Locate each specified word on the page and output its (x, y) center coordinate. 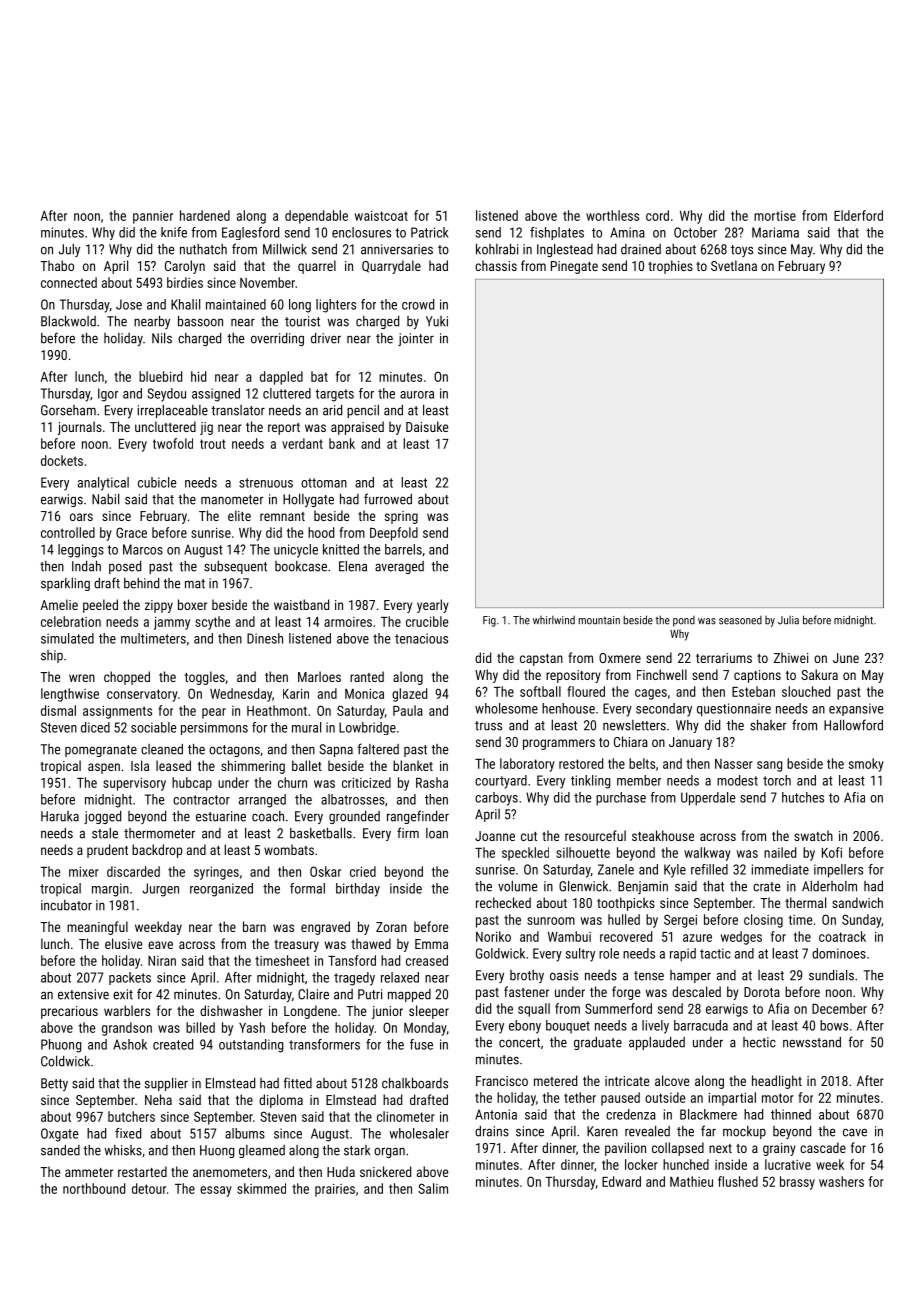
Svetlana (734, 265)
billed (200, 1027)
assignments (117, 712)
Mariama (775, 232)
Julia (788, 620)
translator (238, 410)
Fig (489, 621)
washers (841, 1181)
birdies (185, 282)
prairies (335, 1190)
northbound (94, 1188)
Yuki (437, 321)
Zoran (391, 927)
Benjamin (643, 887)
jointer (416, 339)
